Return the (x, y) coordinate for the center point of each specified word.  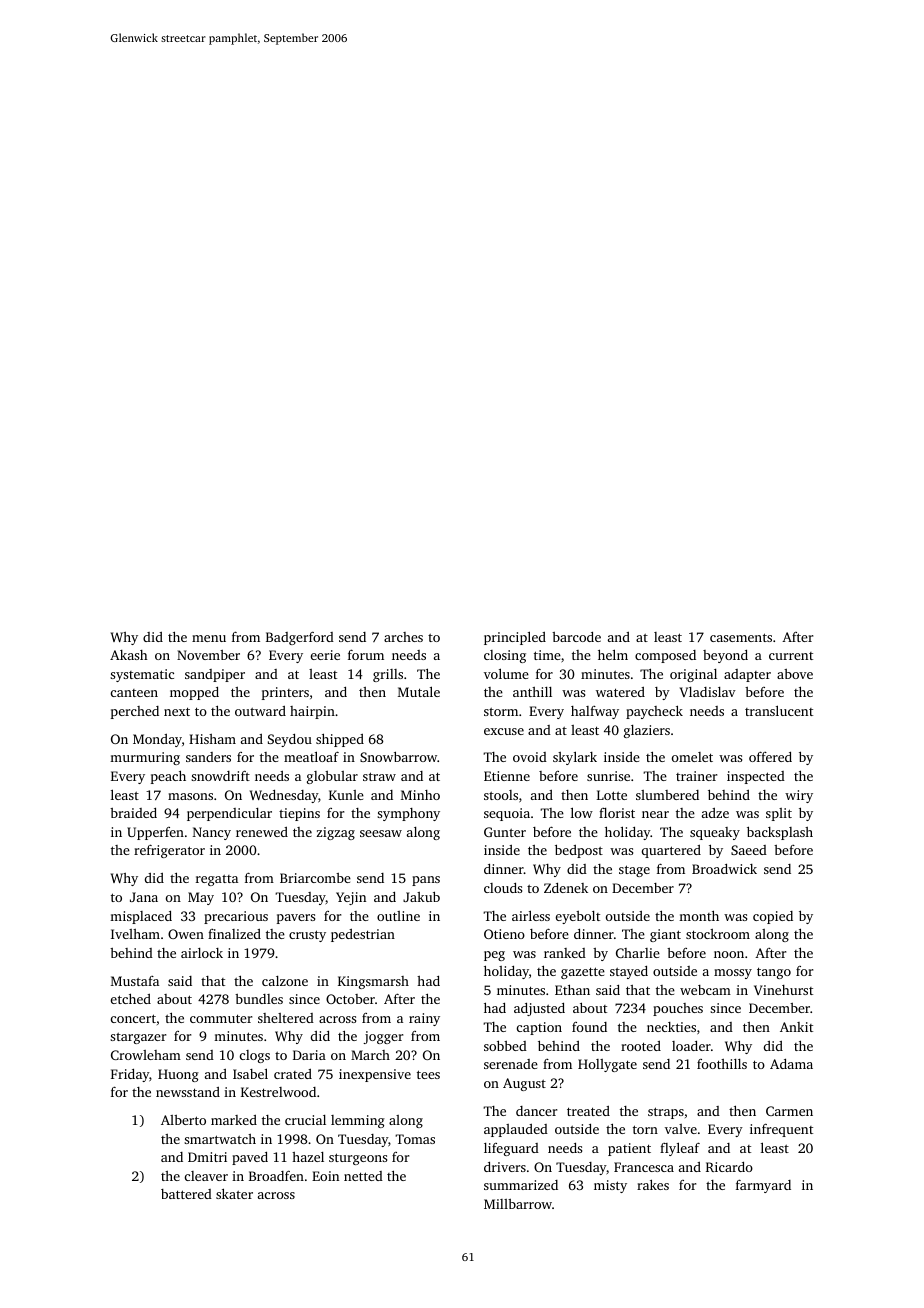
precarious (236, 917)
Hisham (212, 739)
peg (494, 956)
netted (363, 1176)
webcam (705, 990)
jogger (383, 1037)
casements (741, 637)
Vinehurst (783, 990)
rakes (653, 1184)
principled (515, 638)
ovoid (530, 757)
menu (209, 638)
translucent (779, 710)
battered (186, 1194)
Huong (178, 1075)
